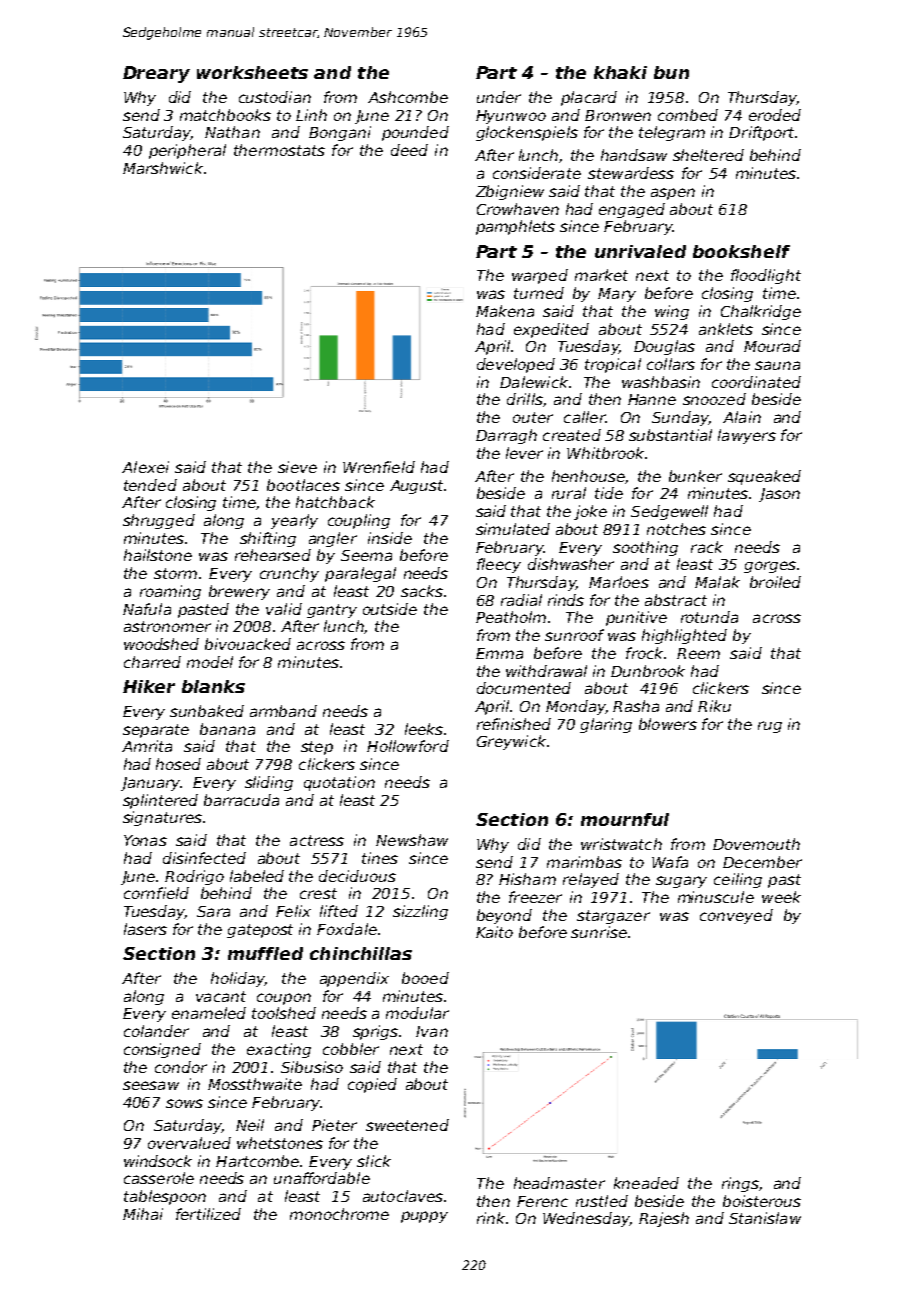 Image resolution: width=924 pixels, height=1308 pixels. I want to click on Riku, so click(714, 706).
